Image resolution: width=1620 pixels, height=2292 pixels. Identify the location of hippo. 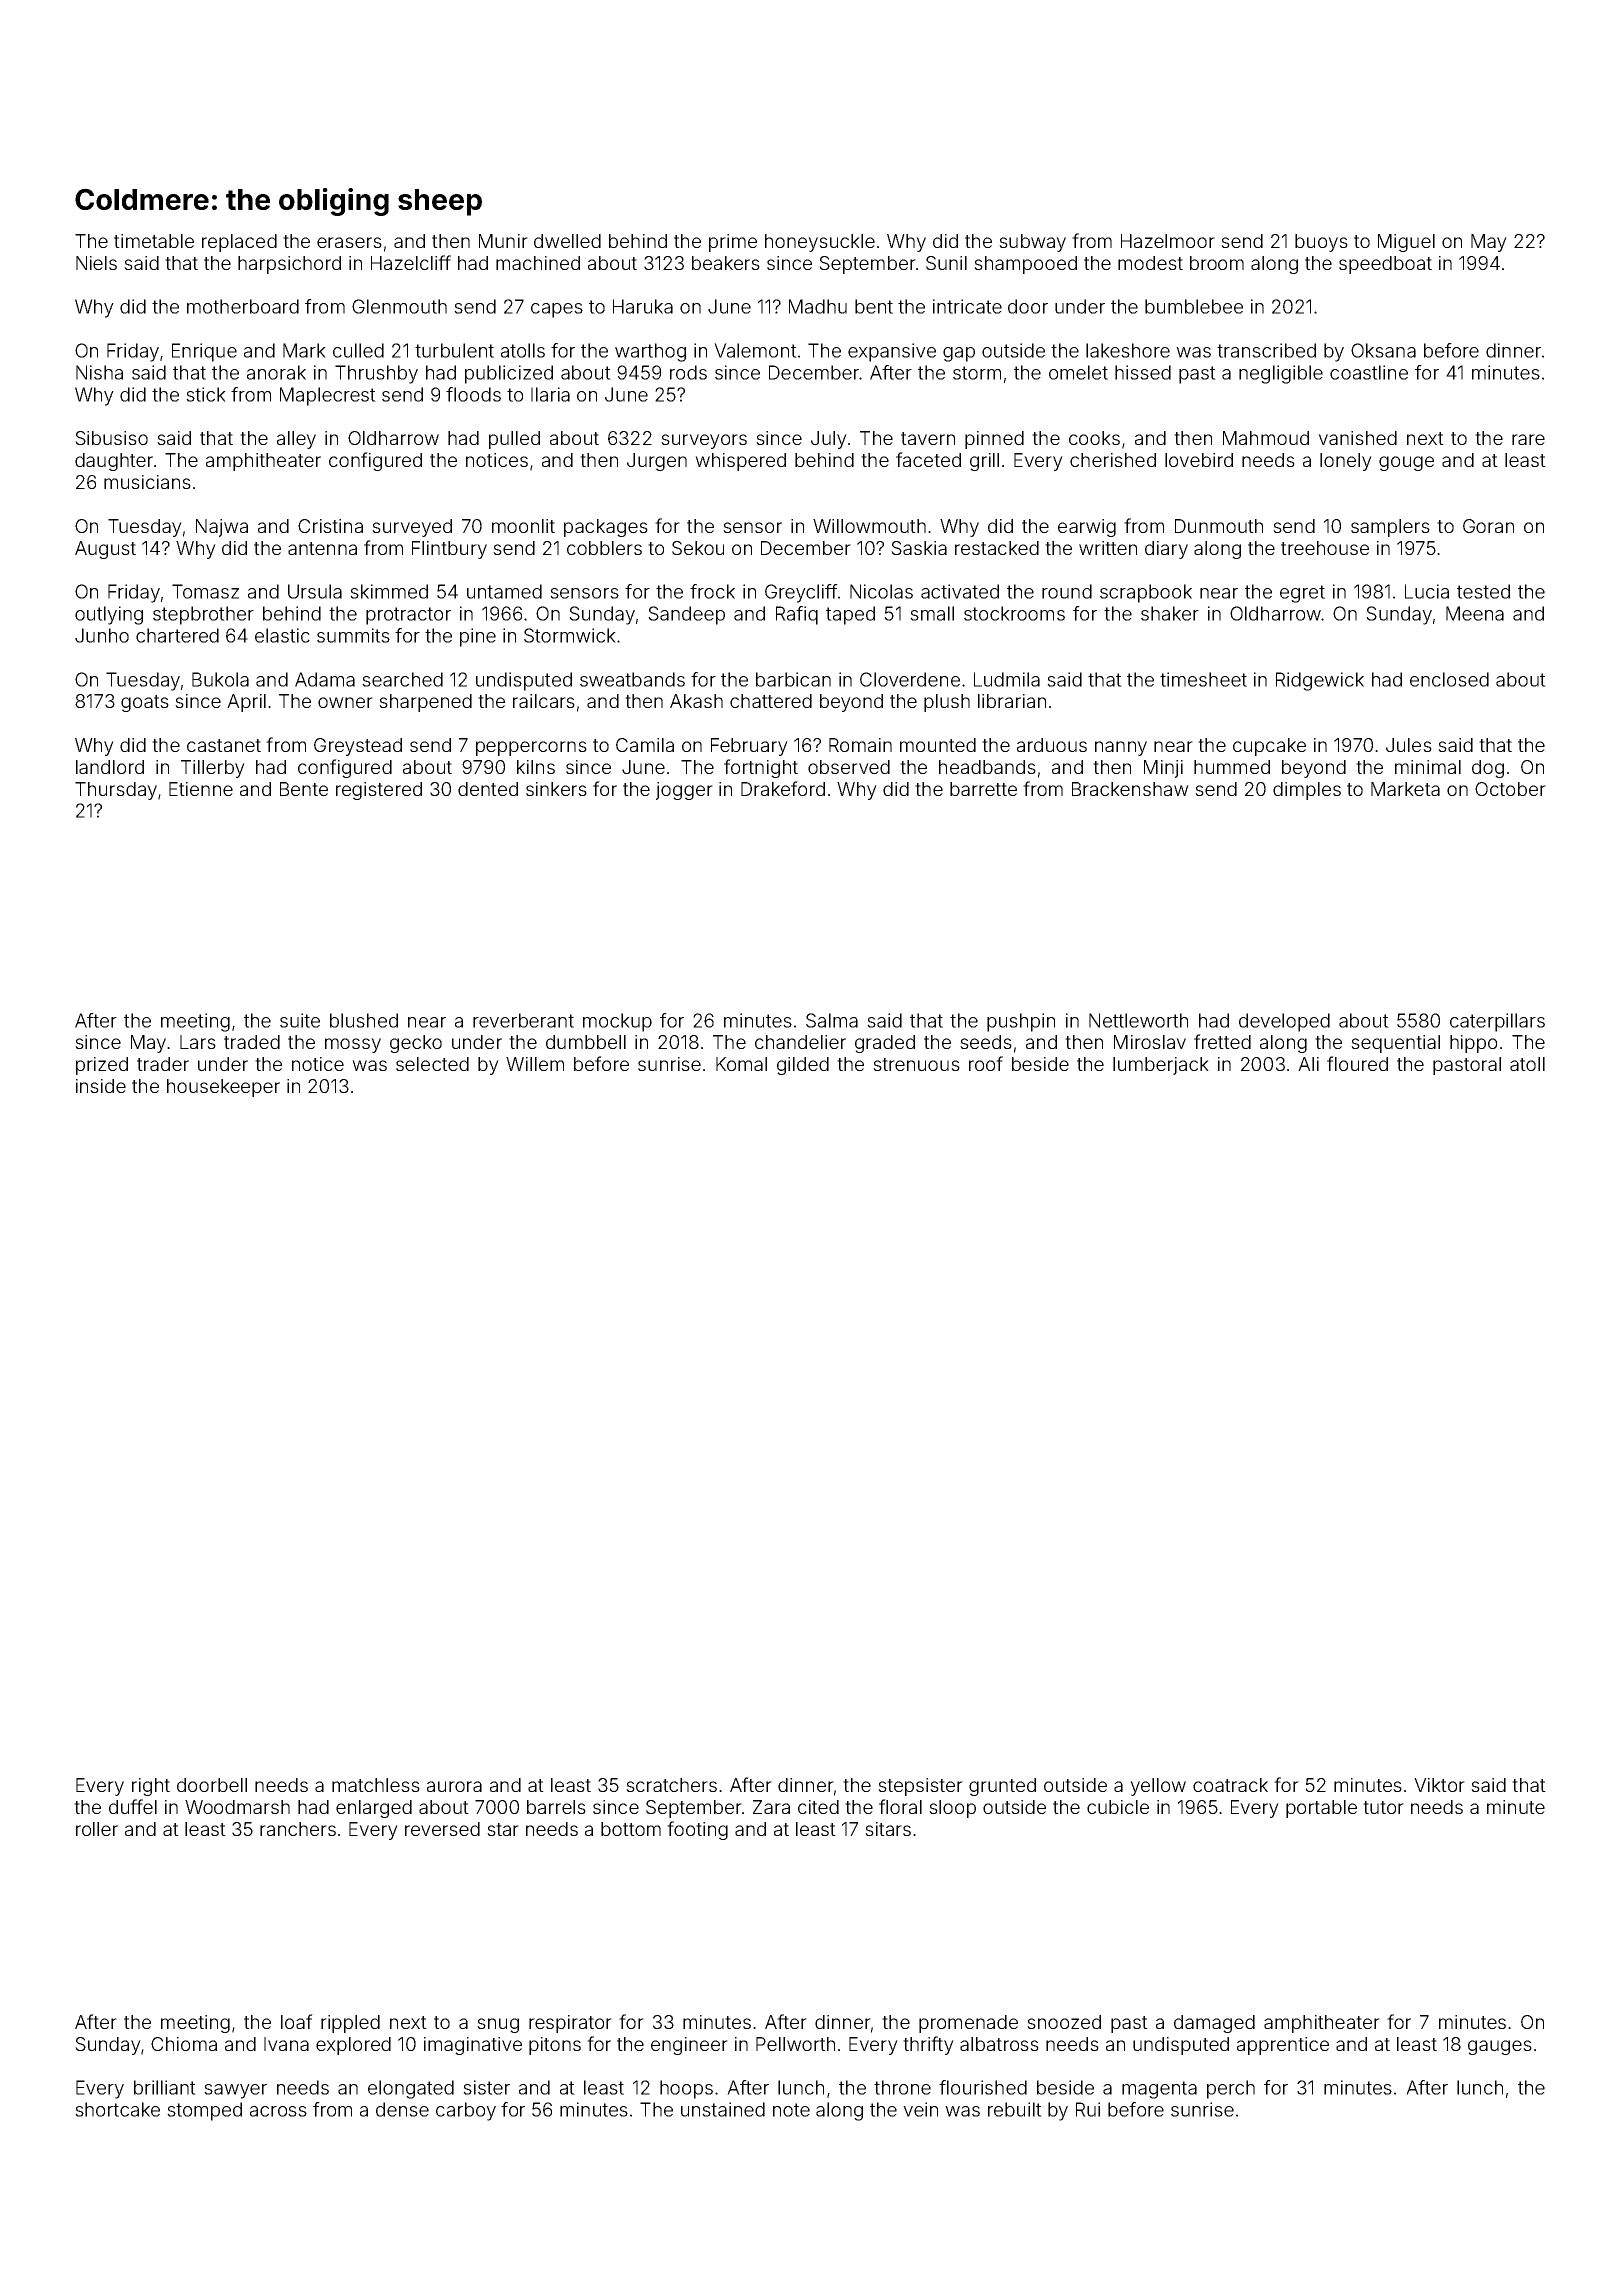
(1473, 1044).
